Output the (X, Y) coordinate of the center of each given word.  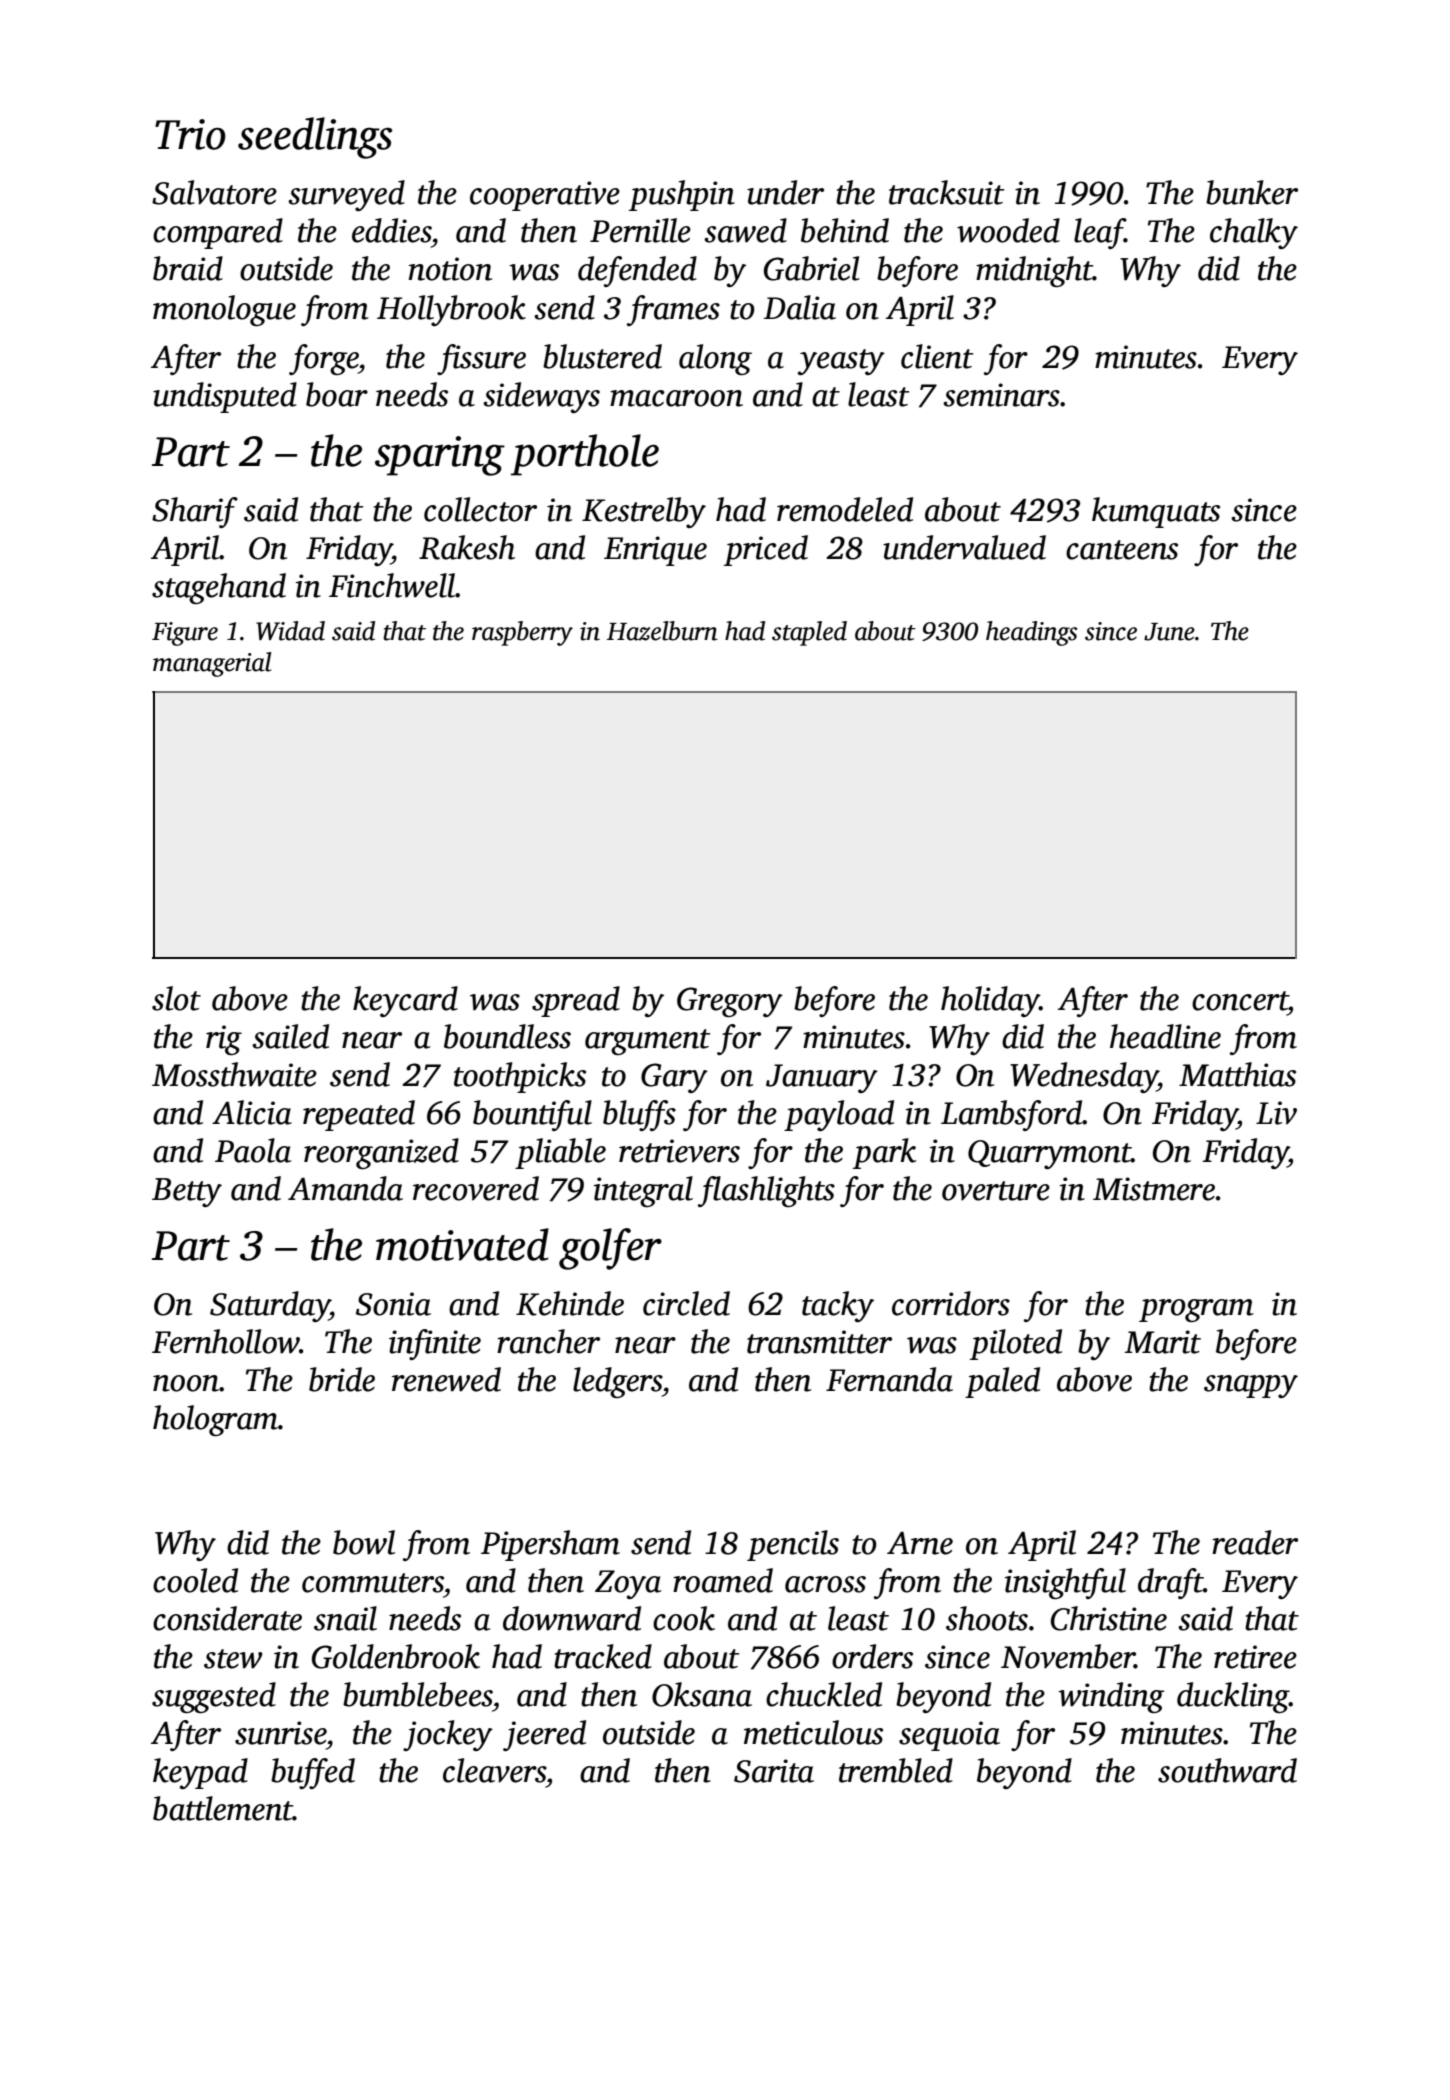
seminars (1001, 395)
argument (647, 1042)
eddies (391, 230)
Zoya (628, 1584)
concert (1240, 1001)
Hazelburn (662, 631)
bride (342, 1379)
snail (345, 1618)
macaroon (676, 398)
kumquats (1156, 512)
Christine (1109, 1618)
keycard (405, 1001)
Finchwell (392, 585)
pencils (793, 1545)
